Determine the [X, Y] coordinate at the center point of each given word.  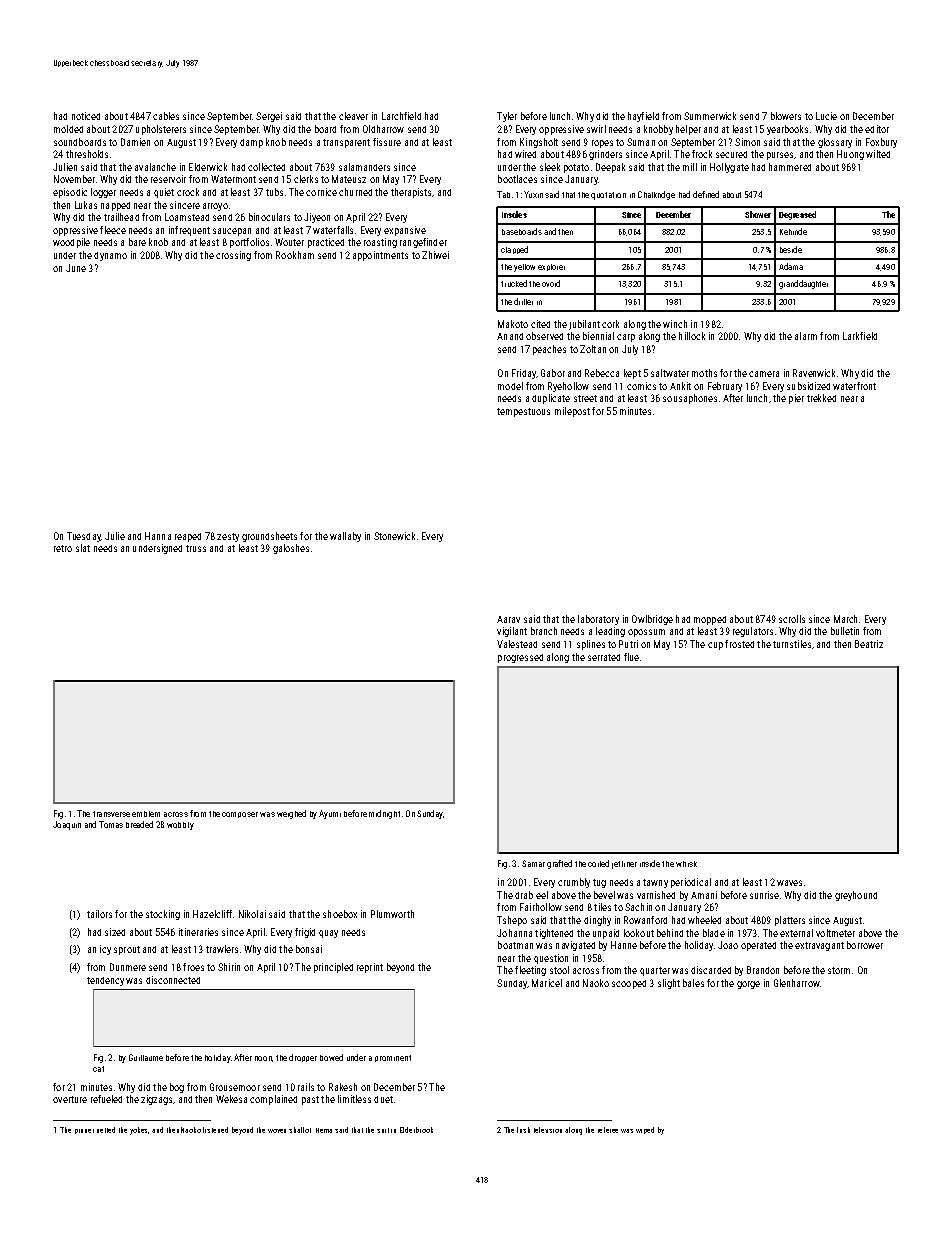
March [845, 619]
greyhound [856, 896]
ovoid [551, 283]
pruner [84, 1131]
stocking [163, 915]
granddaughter [803, 284]
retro [63, 548]
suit [383, 1130]
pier [796, 399]
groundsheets [269, 537]
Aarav [508, 619]
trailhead [121, 217]
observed [544, 336]
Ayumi [330, 814]
